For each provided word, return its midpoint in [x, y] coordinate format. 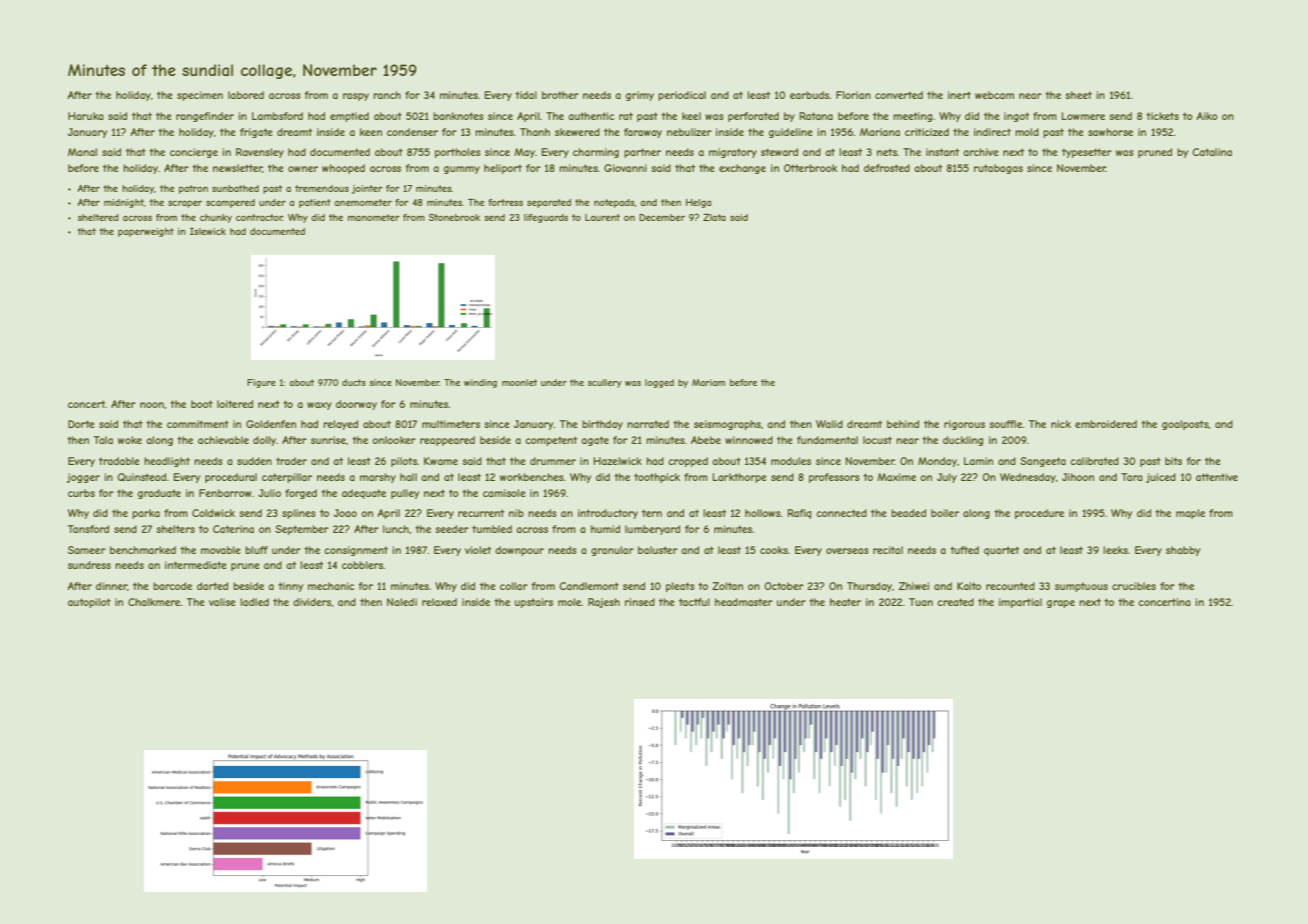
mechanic [331, 586]
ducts [354, 382]
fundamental [827, 440]
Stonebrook [454, 217]
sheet [1078, 95]
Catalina [1212, 152]
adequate [364, 494]
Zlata [714, 217]
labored [246, 95]
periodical [682, 96]
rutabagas [998, 169]
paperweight [146, 232]
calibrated [1094, 461]
